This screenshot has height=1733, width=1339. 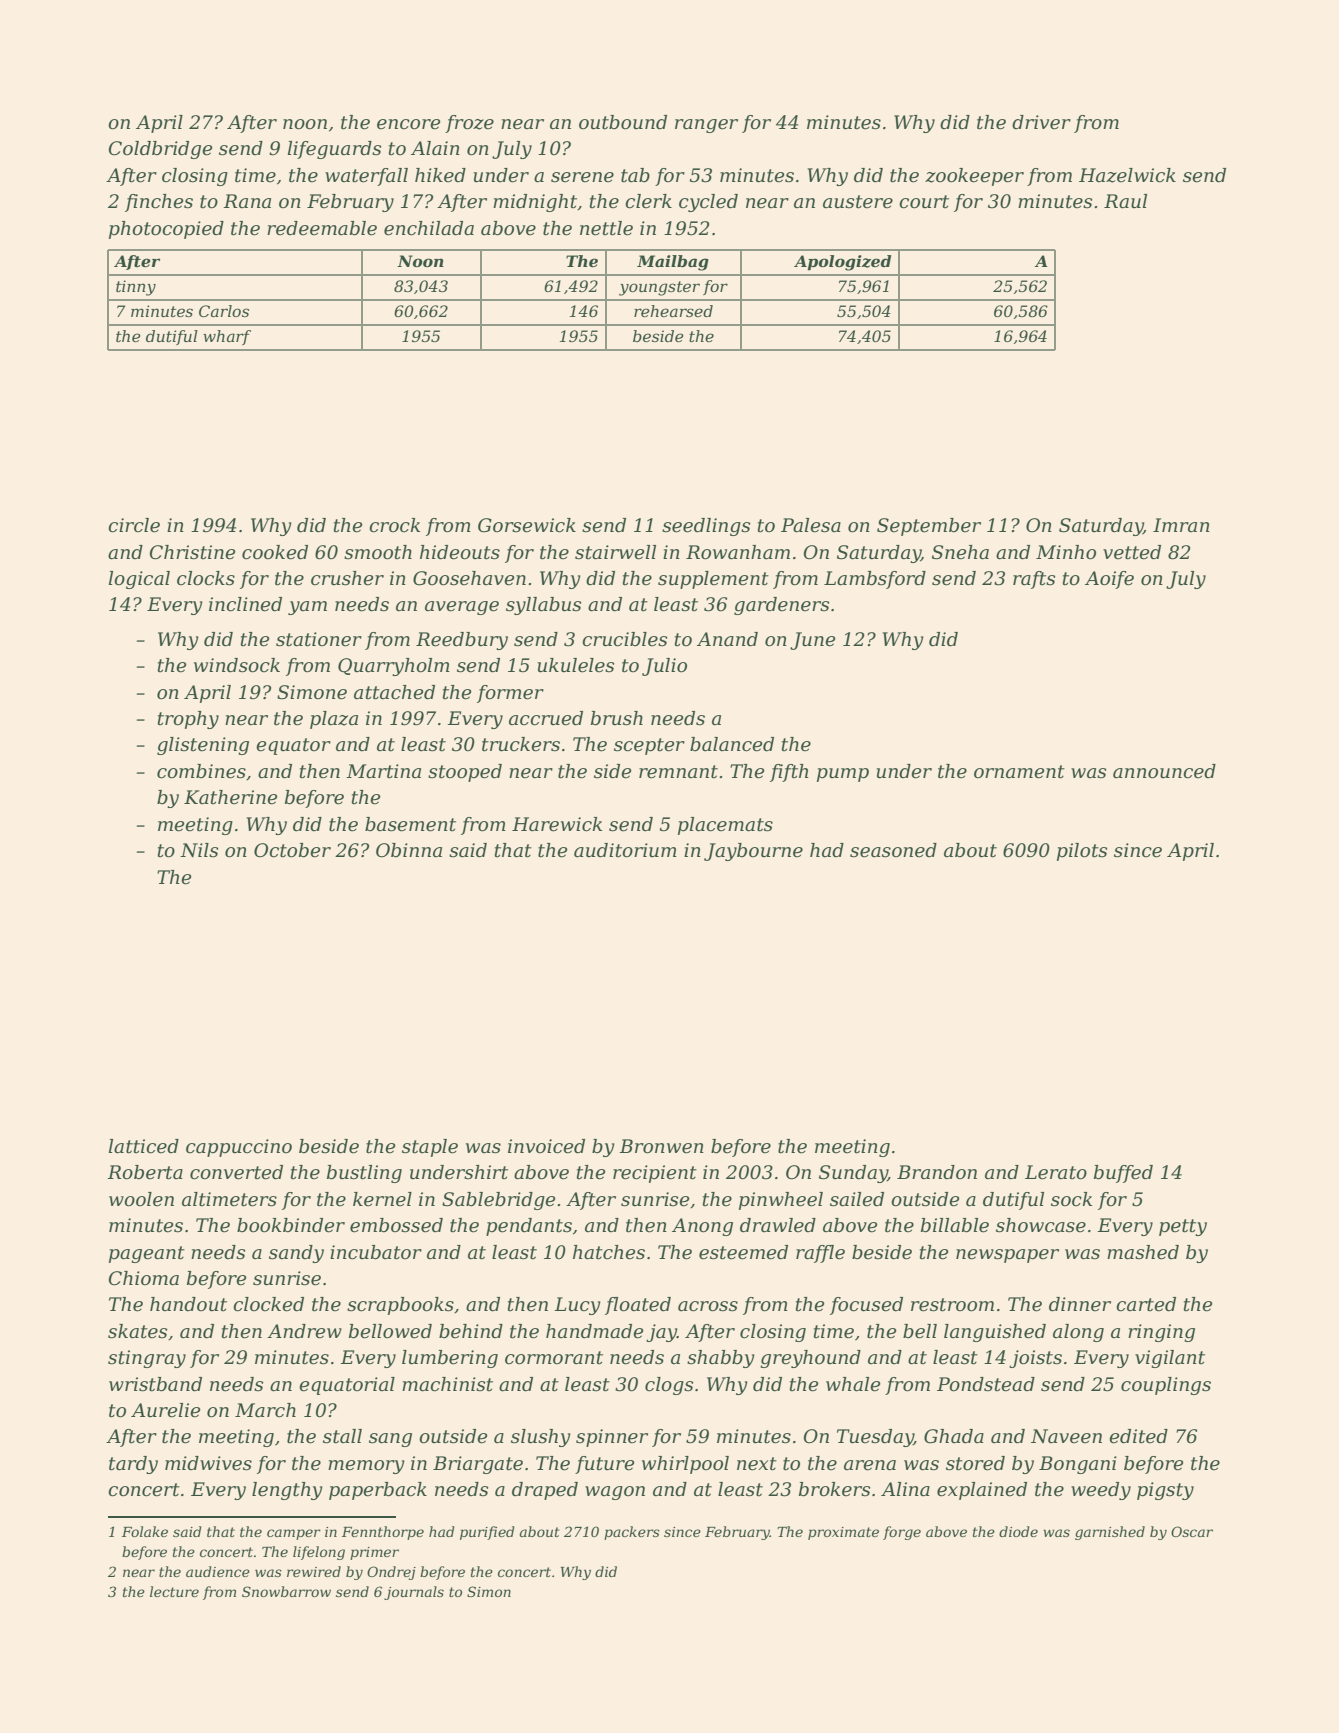 What do you see at coordinates (342, 1436) in the screenshot?
I see `stall` at bounding box center [342, 1436].
